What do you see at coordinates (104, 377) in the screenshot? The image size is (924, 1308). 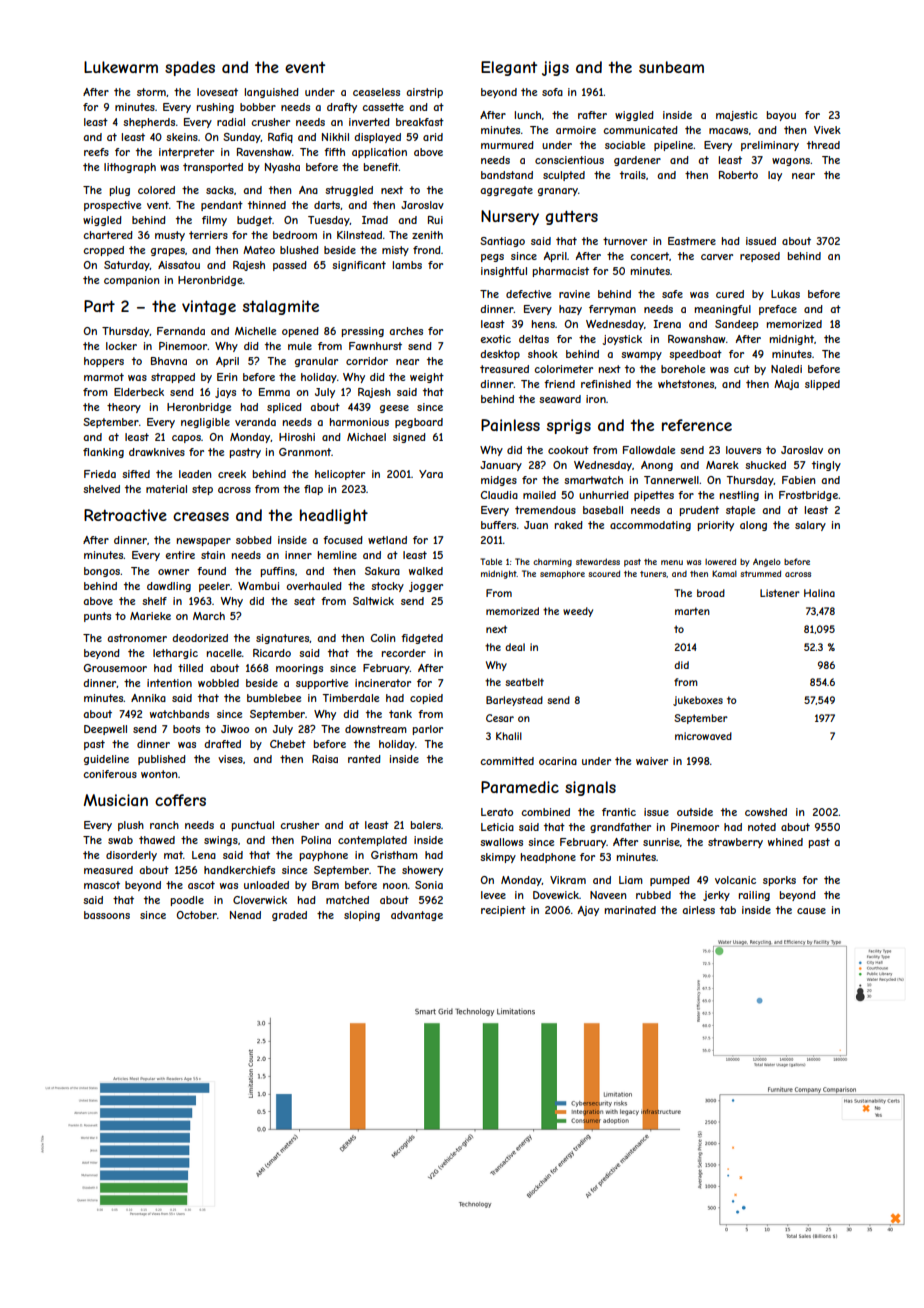 I see `marmot` at bounding box center [104, 377].
